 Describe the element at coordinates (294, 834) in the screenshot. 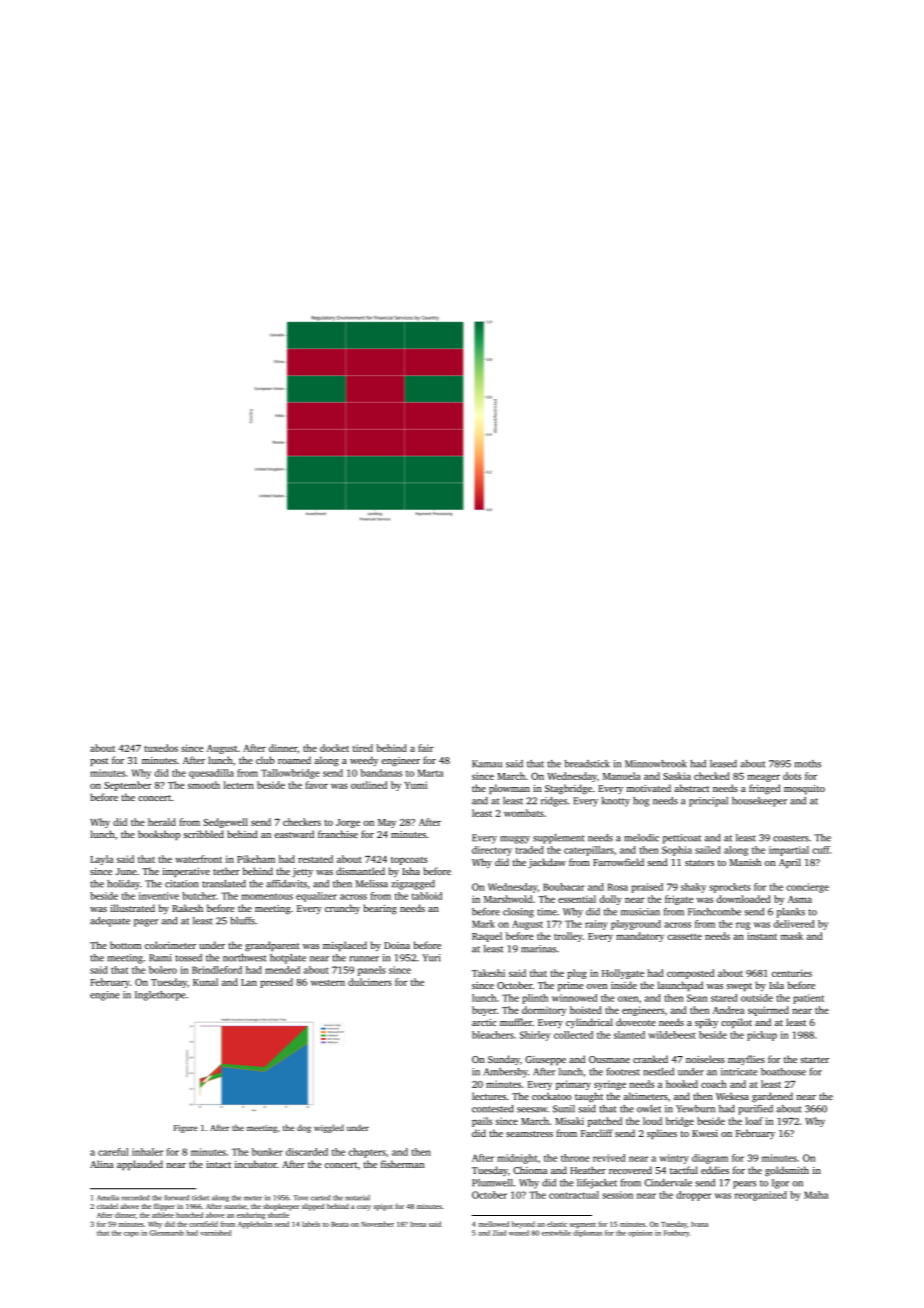

I see `eastward` at that location.
